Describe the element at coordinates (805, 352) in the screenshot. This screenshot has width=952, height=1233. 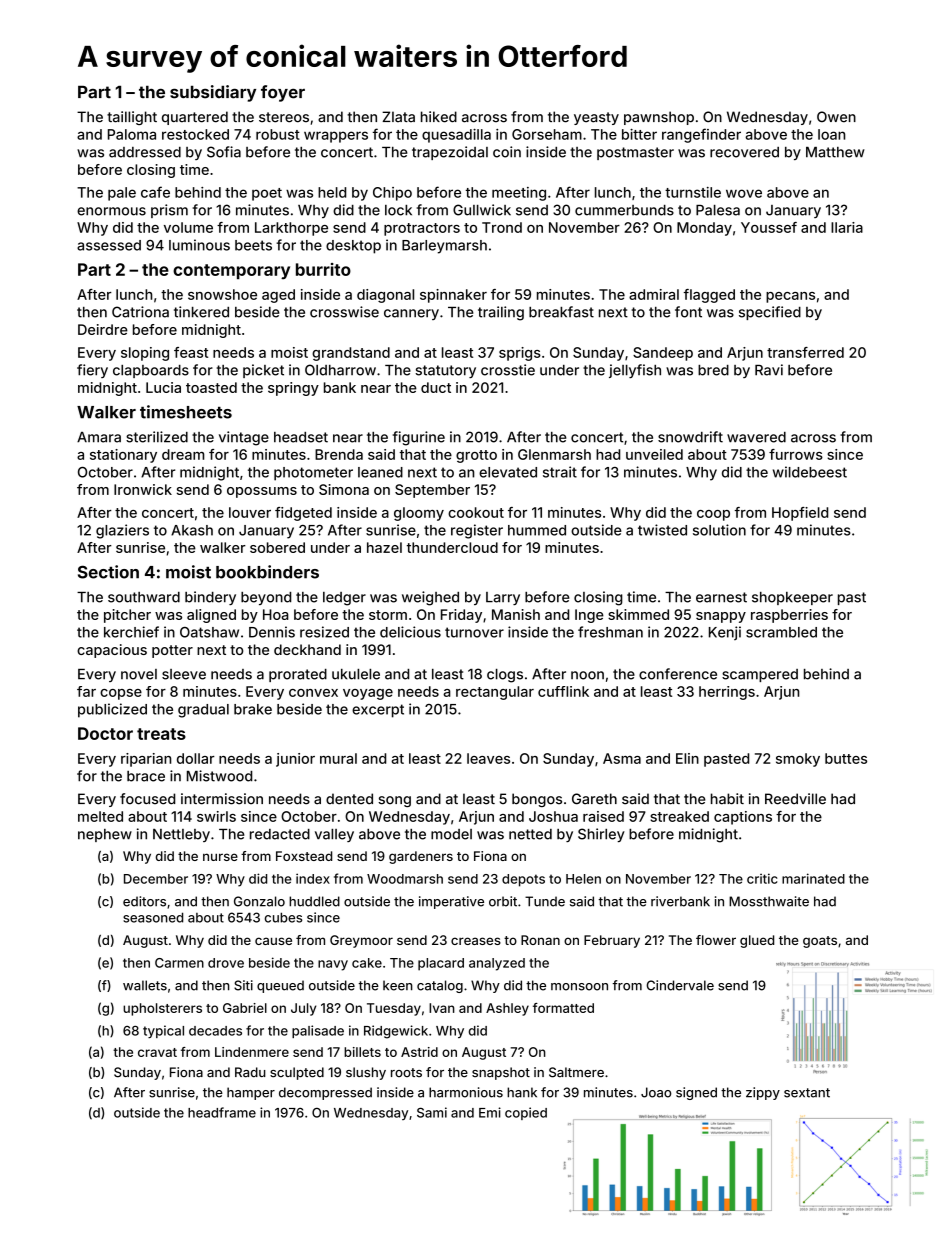
I see `transferred` at that location.
